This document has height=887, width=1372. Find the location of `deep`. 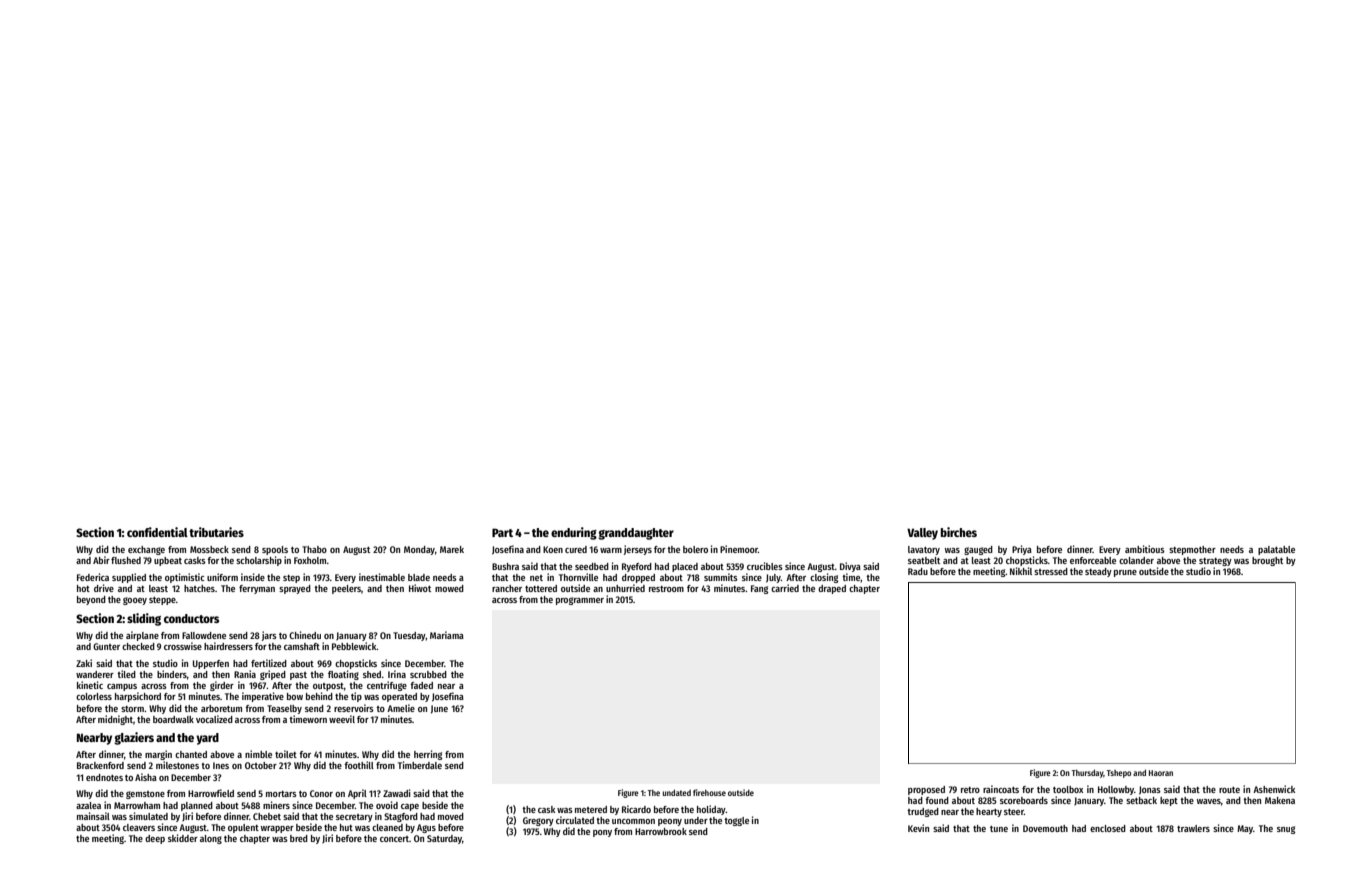

deep is located at coordinates (155, 839).
